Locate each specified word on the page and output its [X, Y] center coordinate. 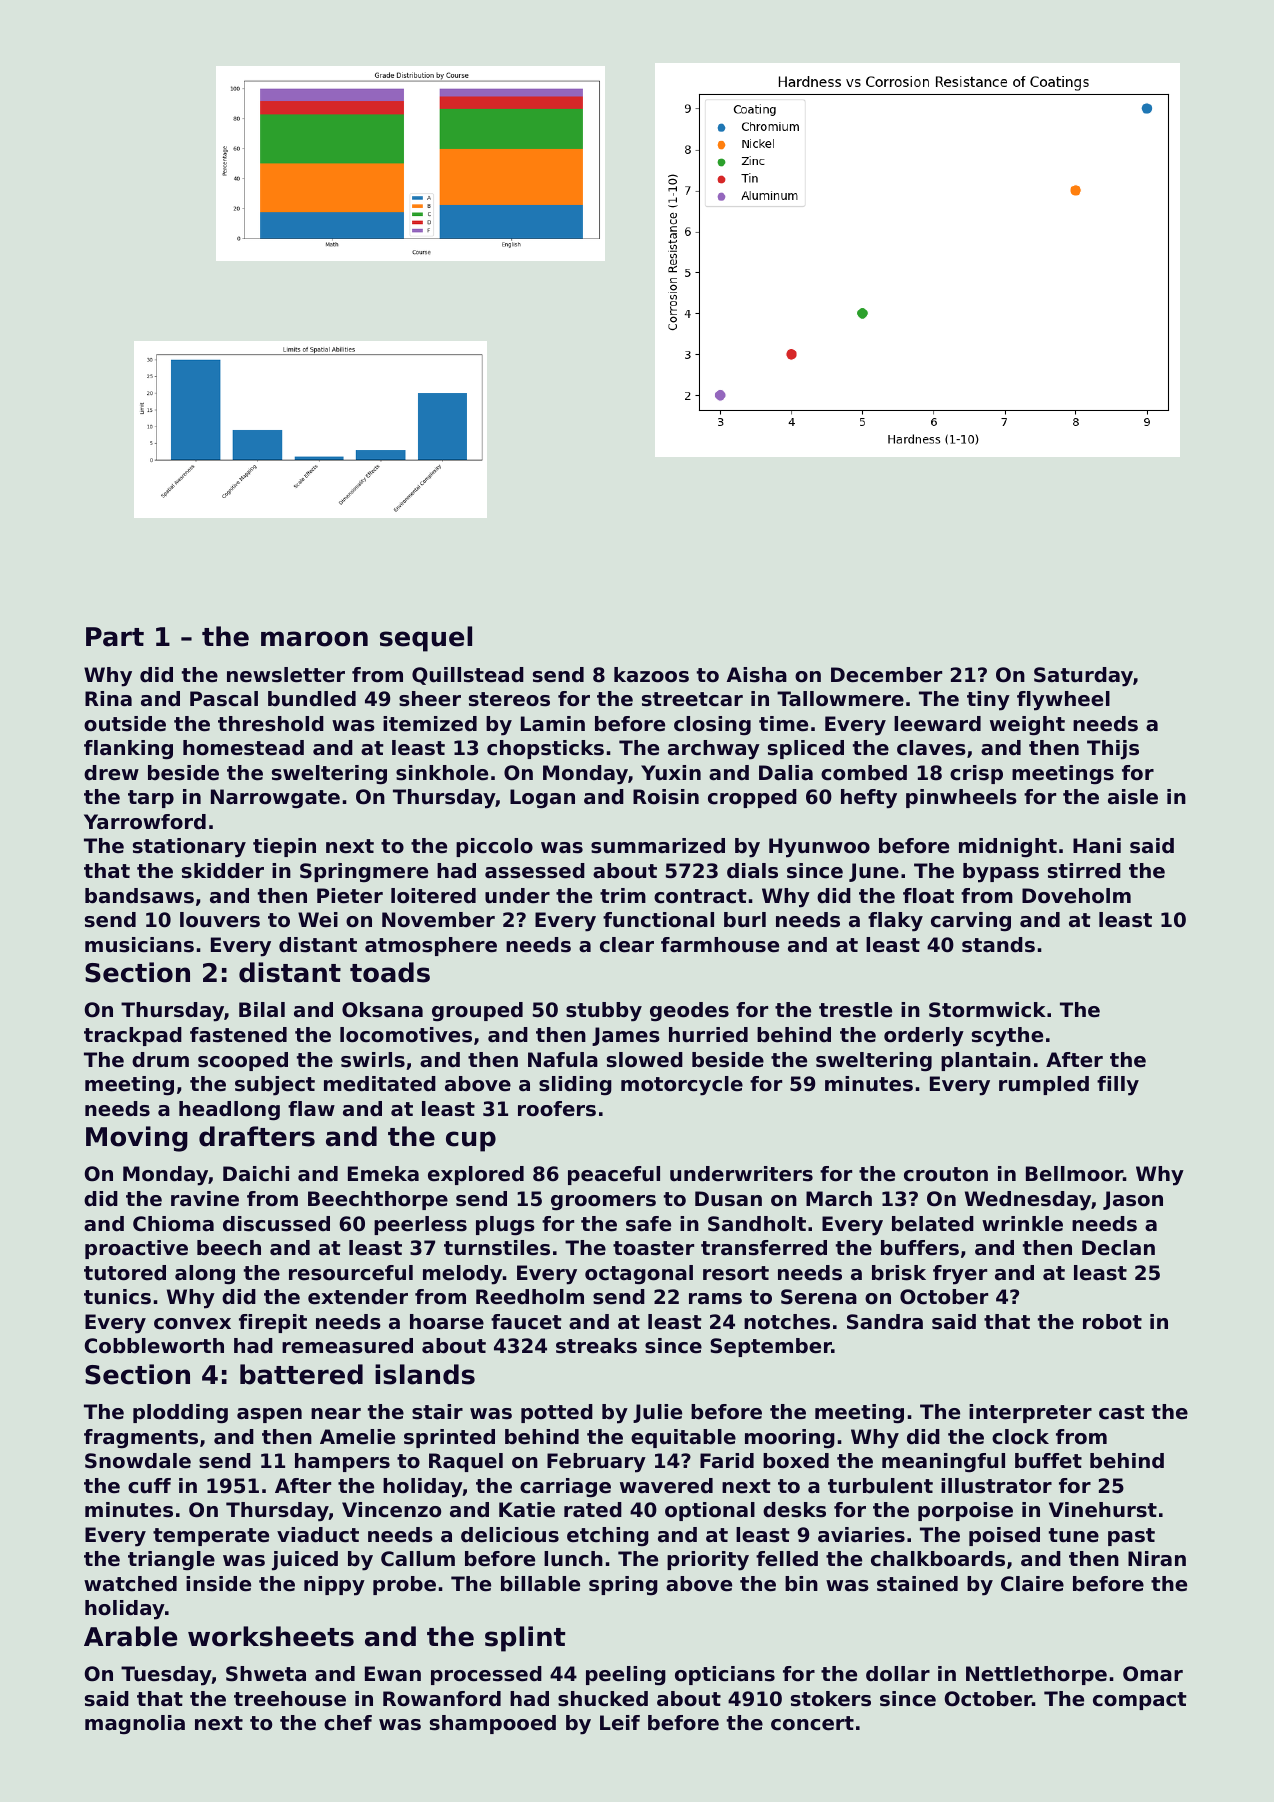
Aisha [757, 675]
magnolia [135, 1724]
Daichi [256, 1174]
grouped [477, 1011]
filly [1118, 1086]
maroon [314, 639]
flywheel [1063, 701]
